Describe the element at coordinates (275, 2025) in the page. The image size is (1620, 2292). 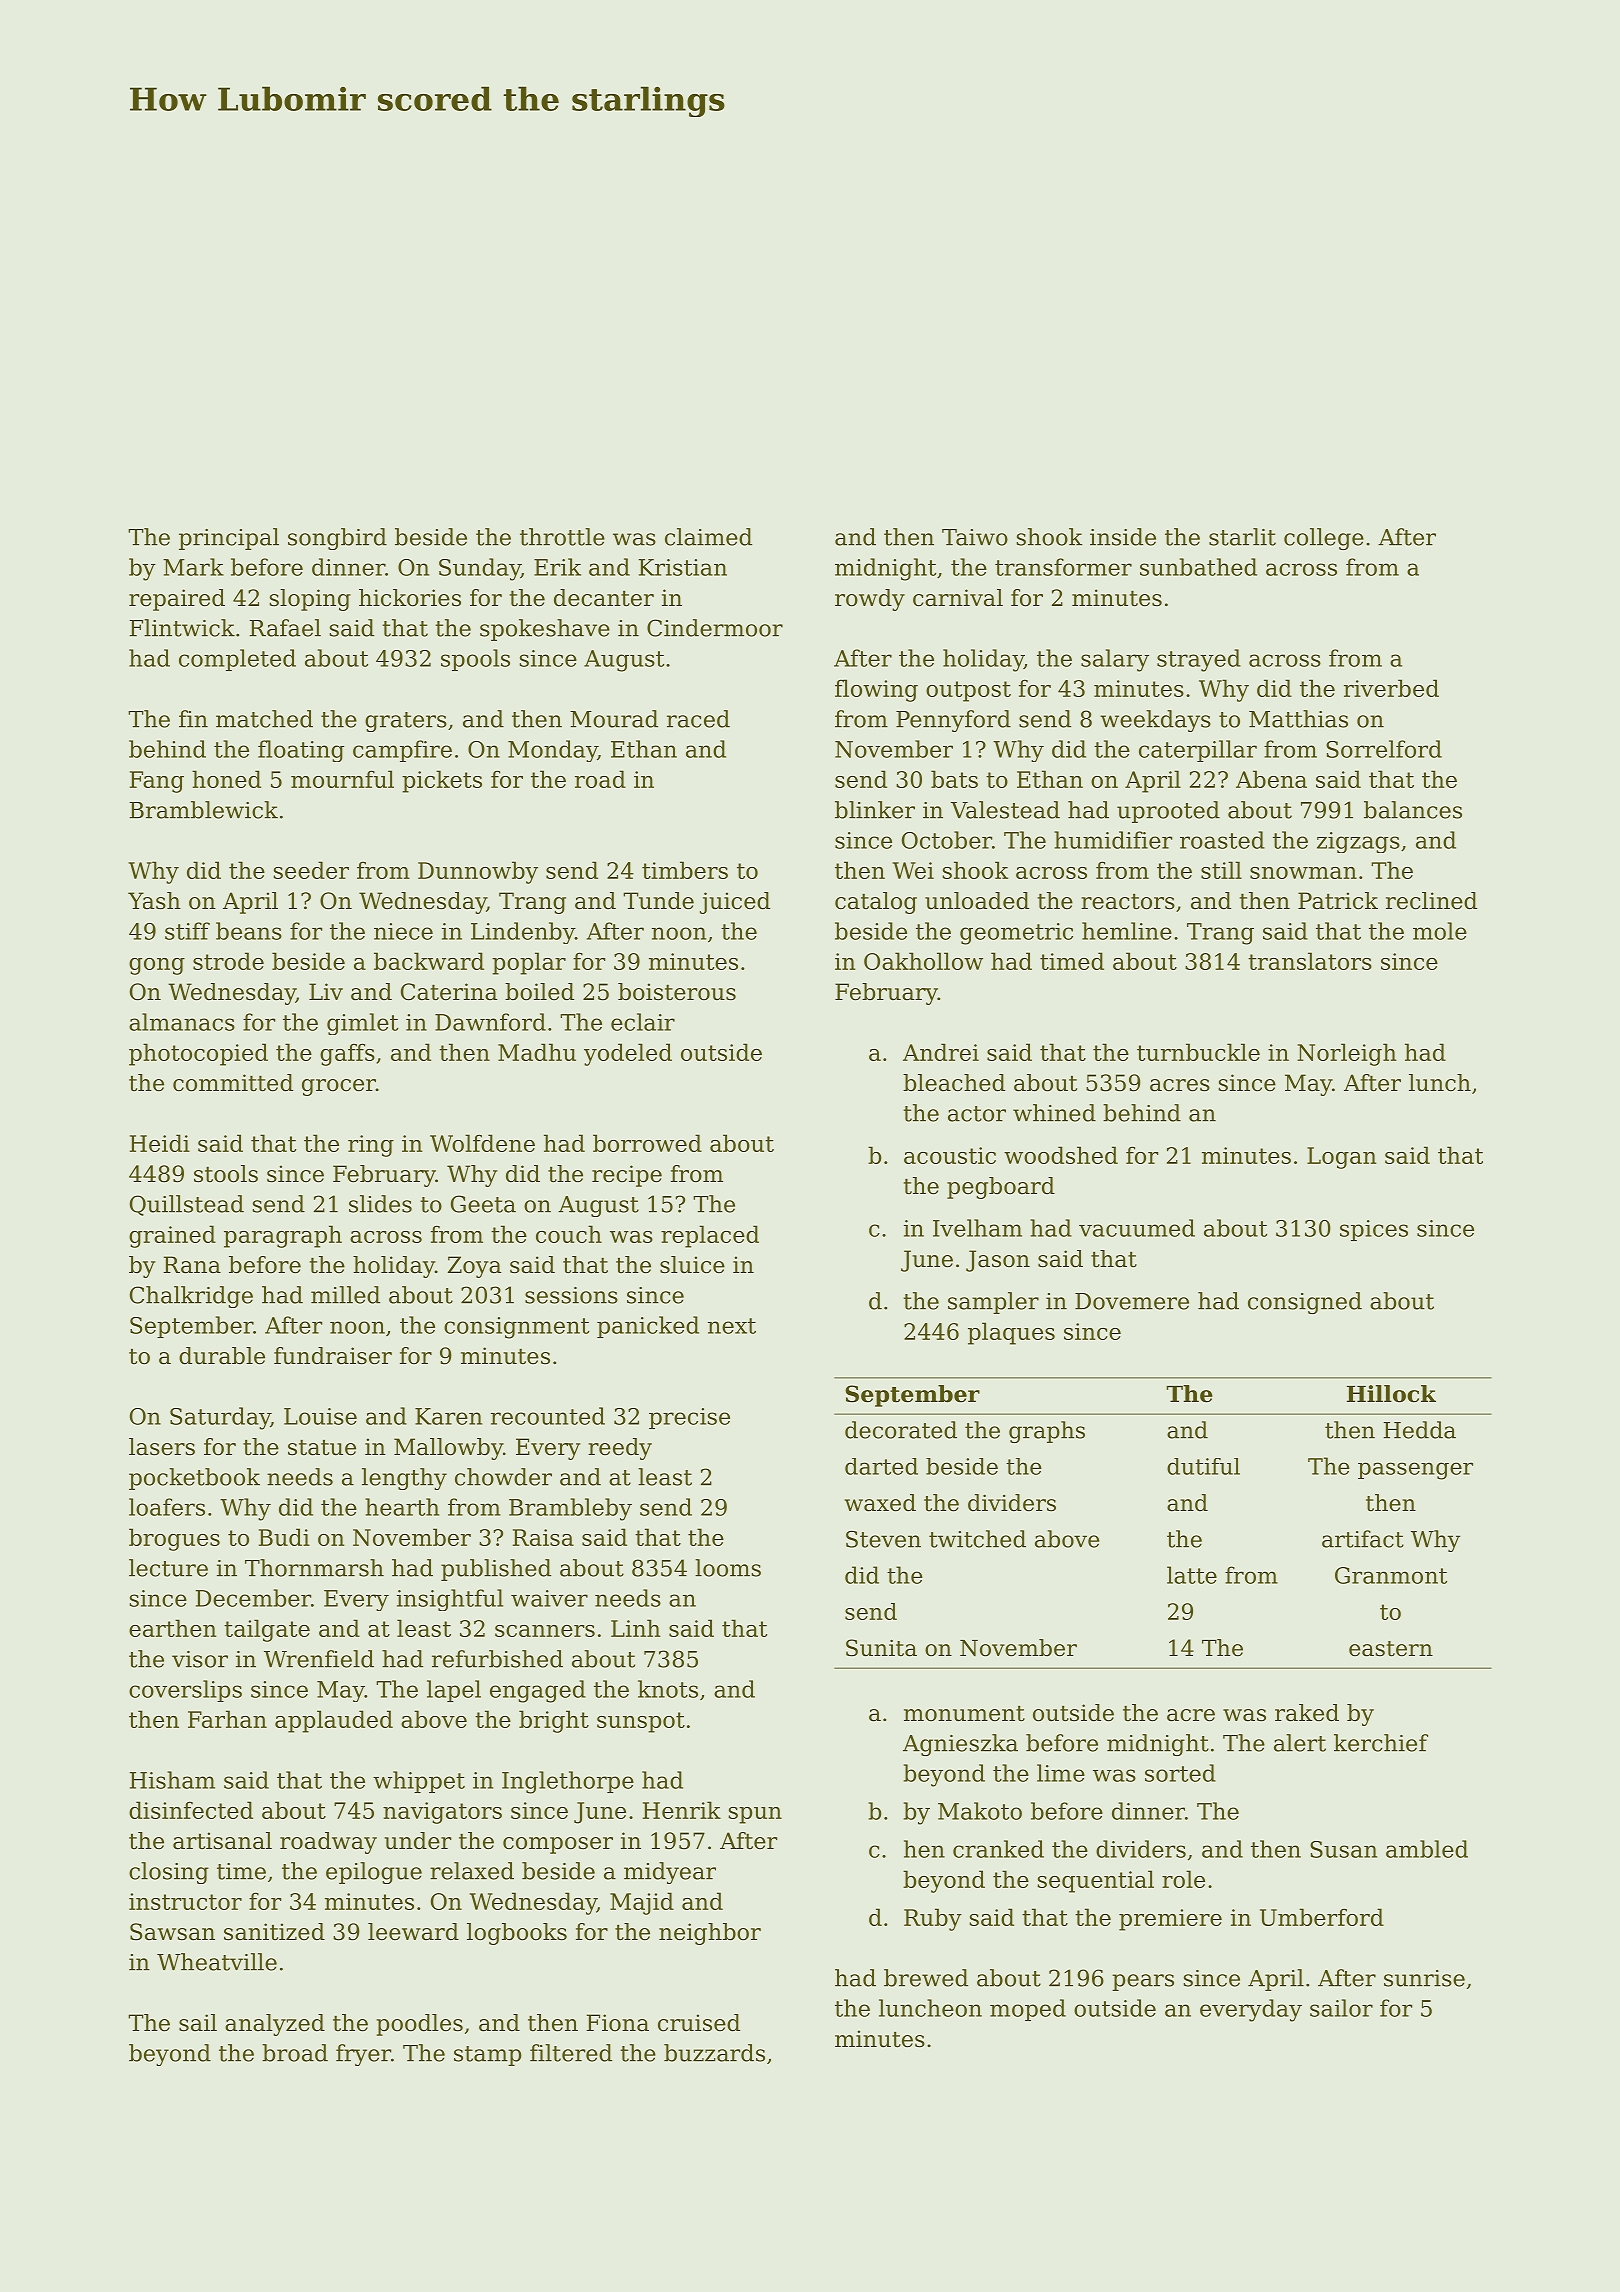
I see `analyzed` at that location.
